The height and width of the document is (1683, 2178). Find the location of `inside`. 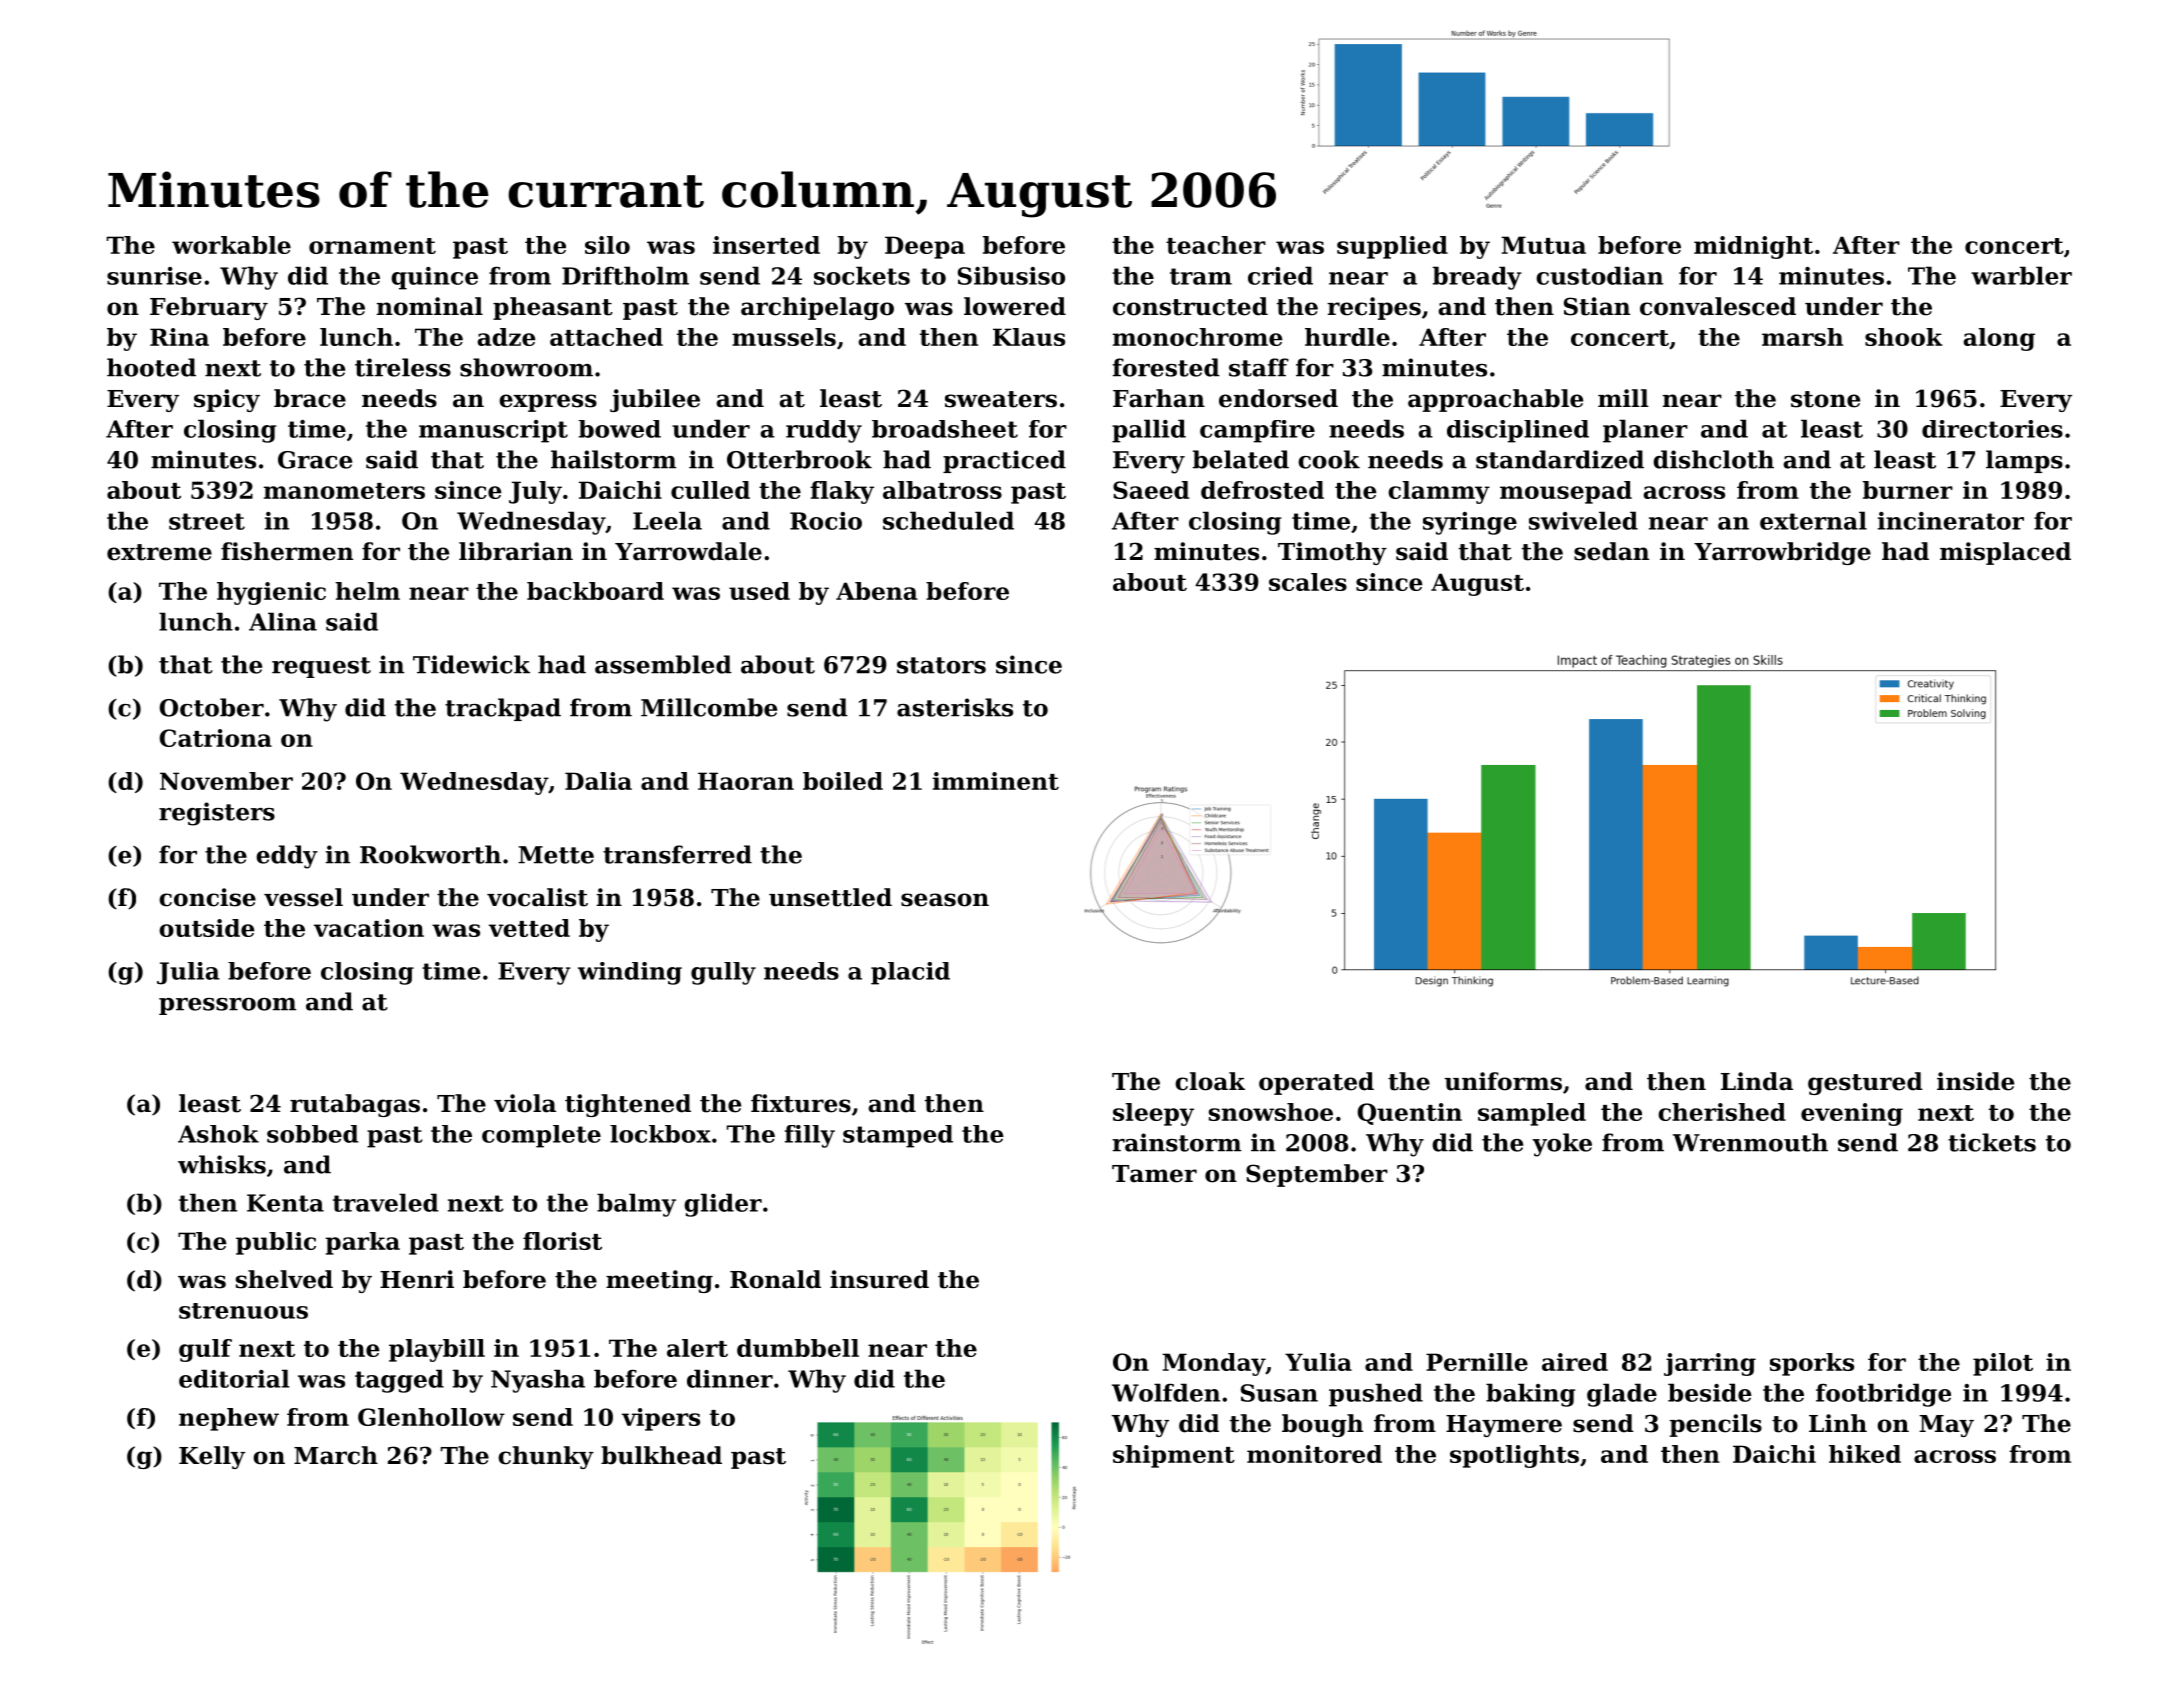

inside is located at coordinates (1975, 1081).
